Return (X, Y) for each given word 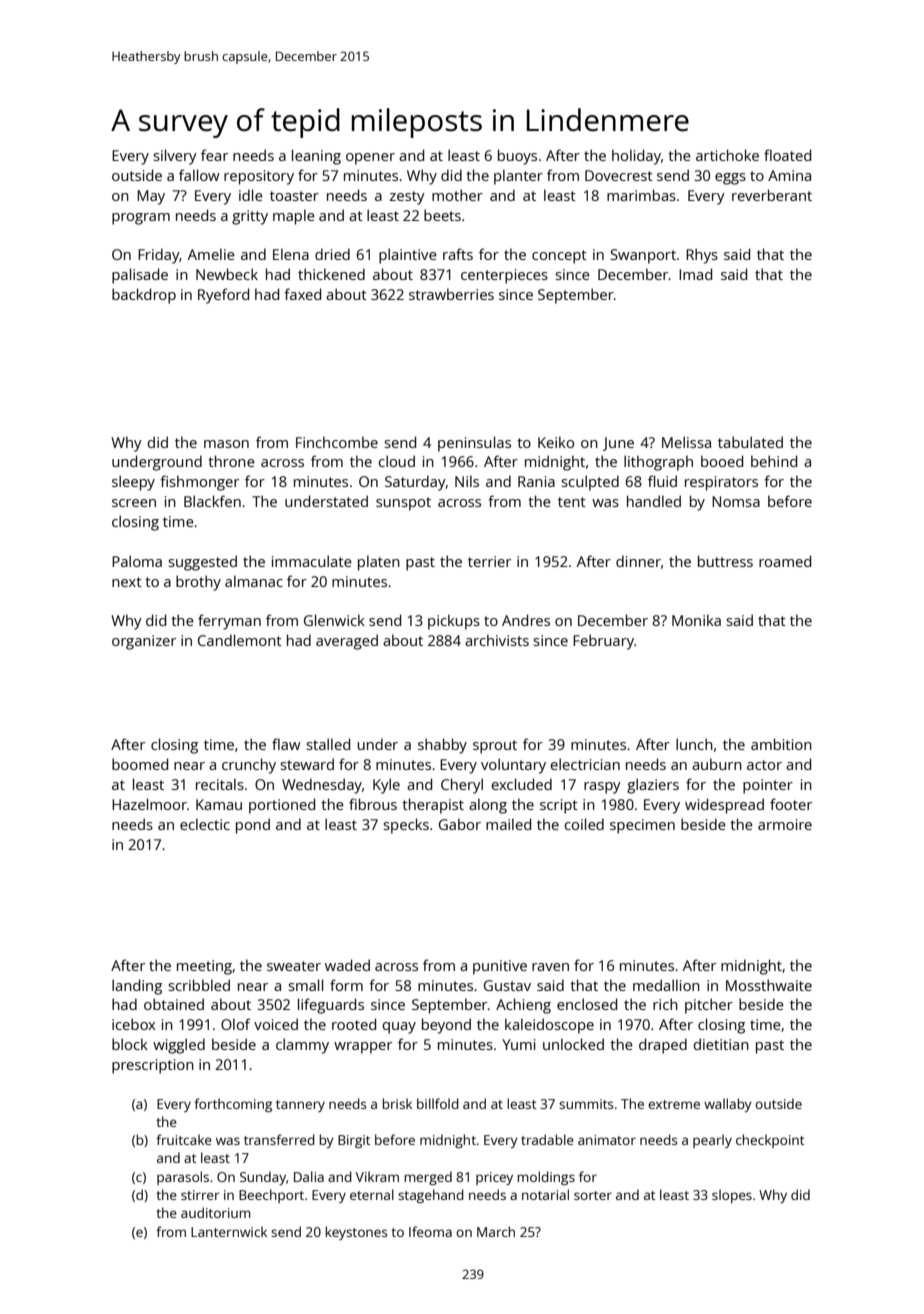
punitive (500, 967)
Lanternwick (229, 1231)
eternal (372, 1194)
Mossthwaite (769, 985)
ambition (781, 744)
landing (137, 987)
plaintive (408, 256)
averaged (347, 642)
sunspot (403, 504)
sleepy (133, 483)
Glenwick (334, 620)
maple (294, 217)
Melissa (686, 442)
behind (774, 461)
